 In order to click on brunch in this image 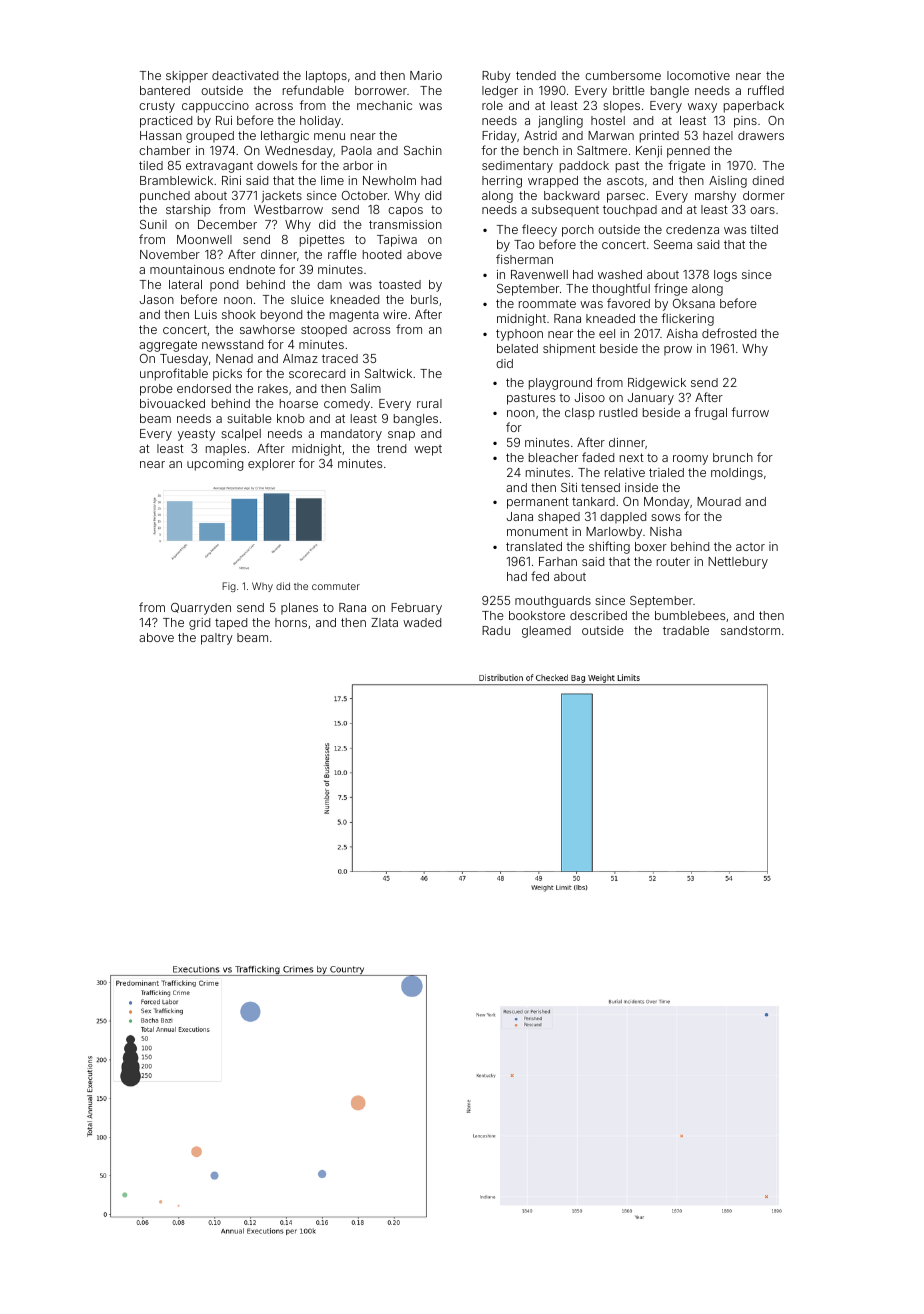, I will do `click(733, 457)`.
